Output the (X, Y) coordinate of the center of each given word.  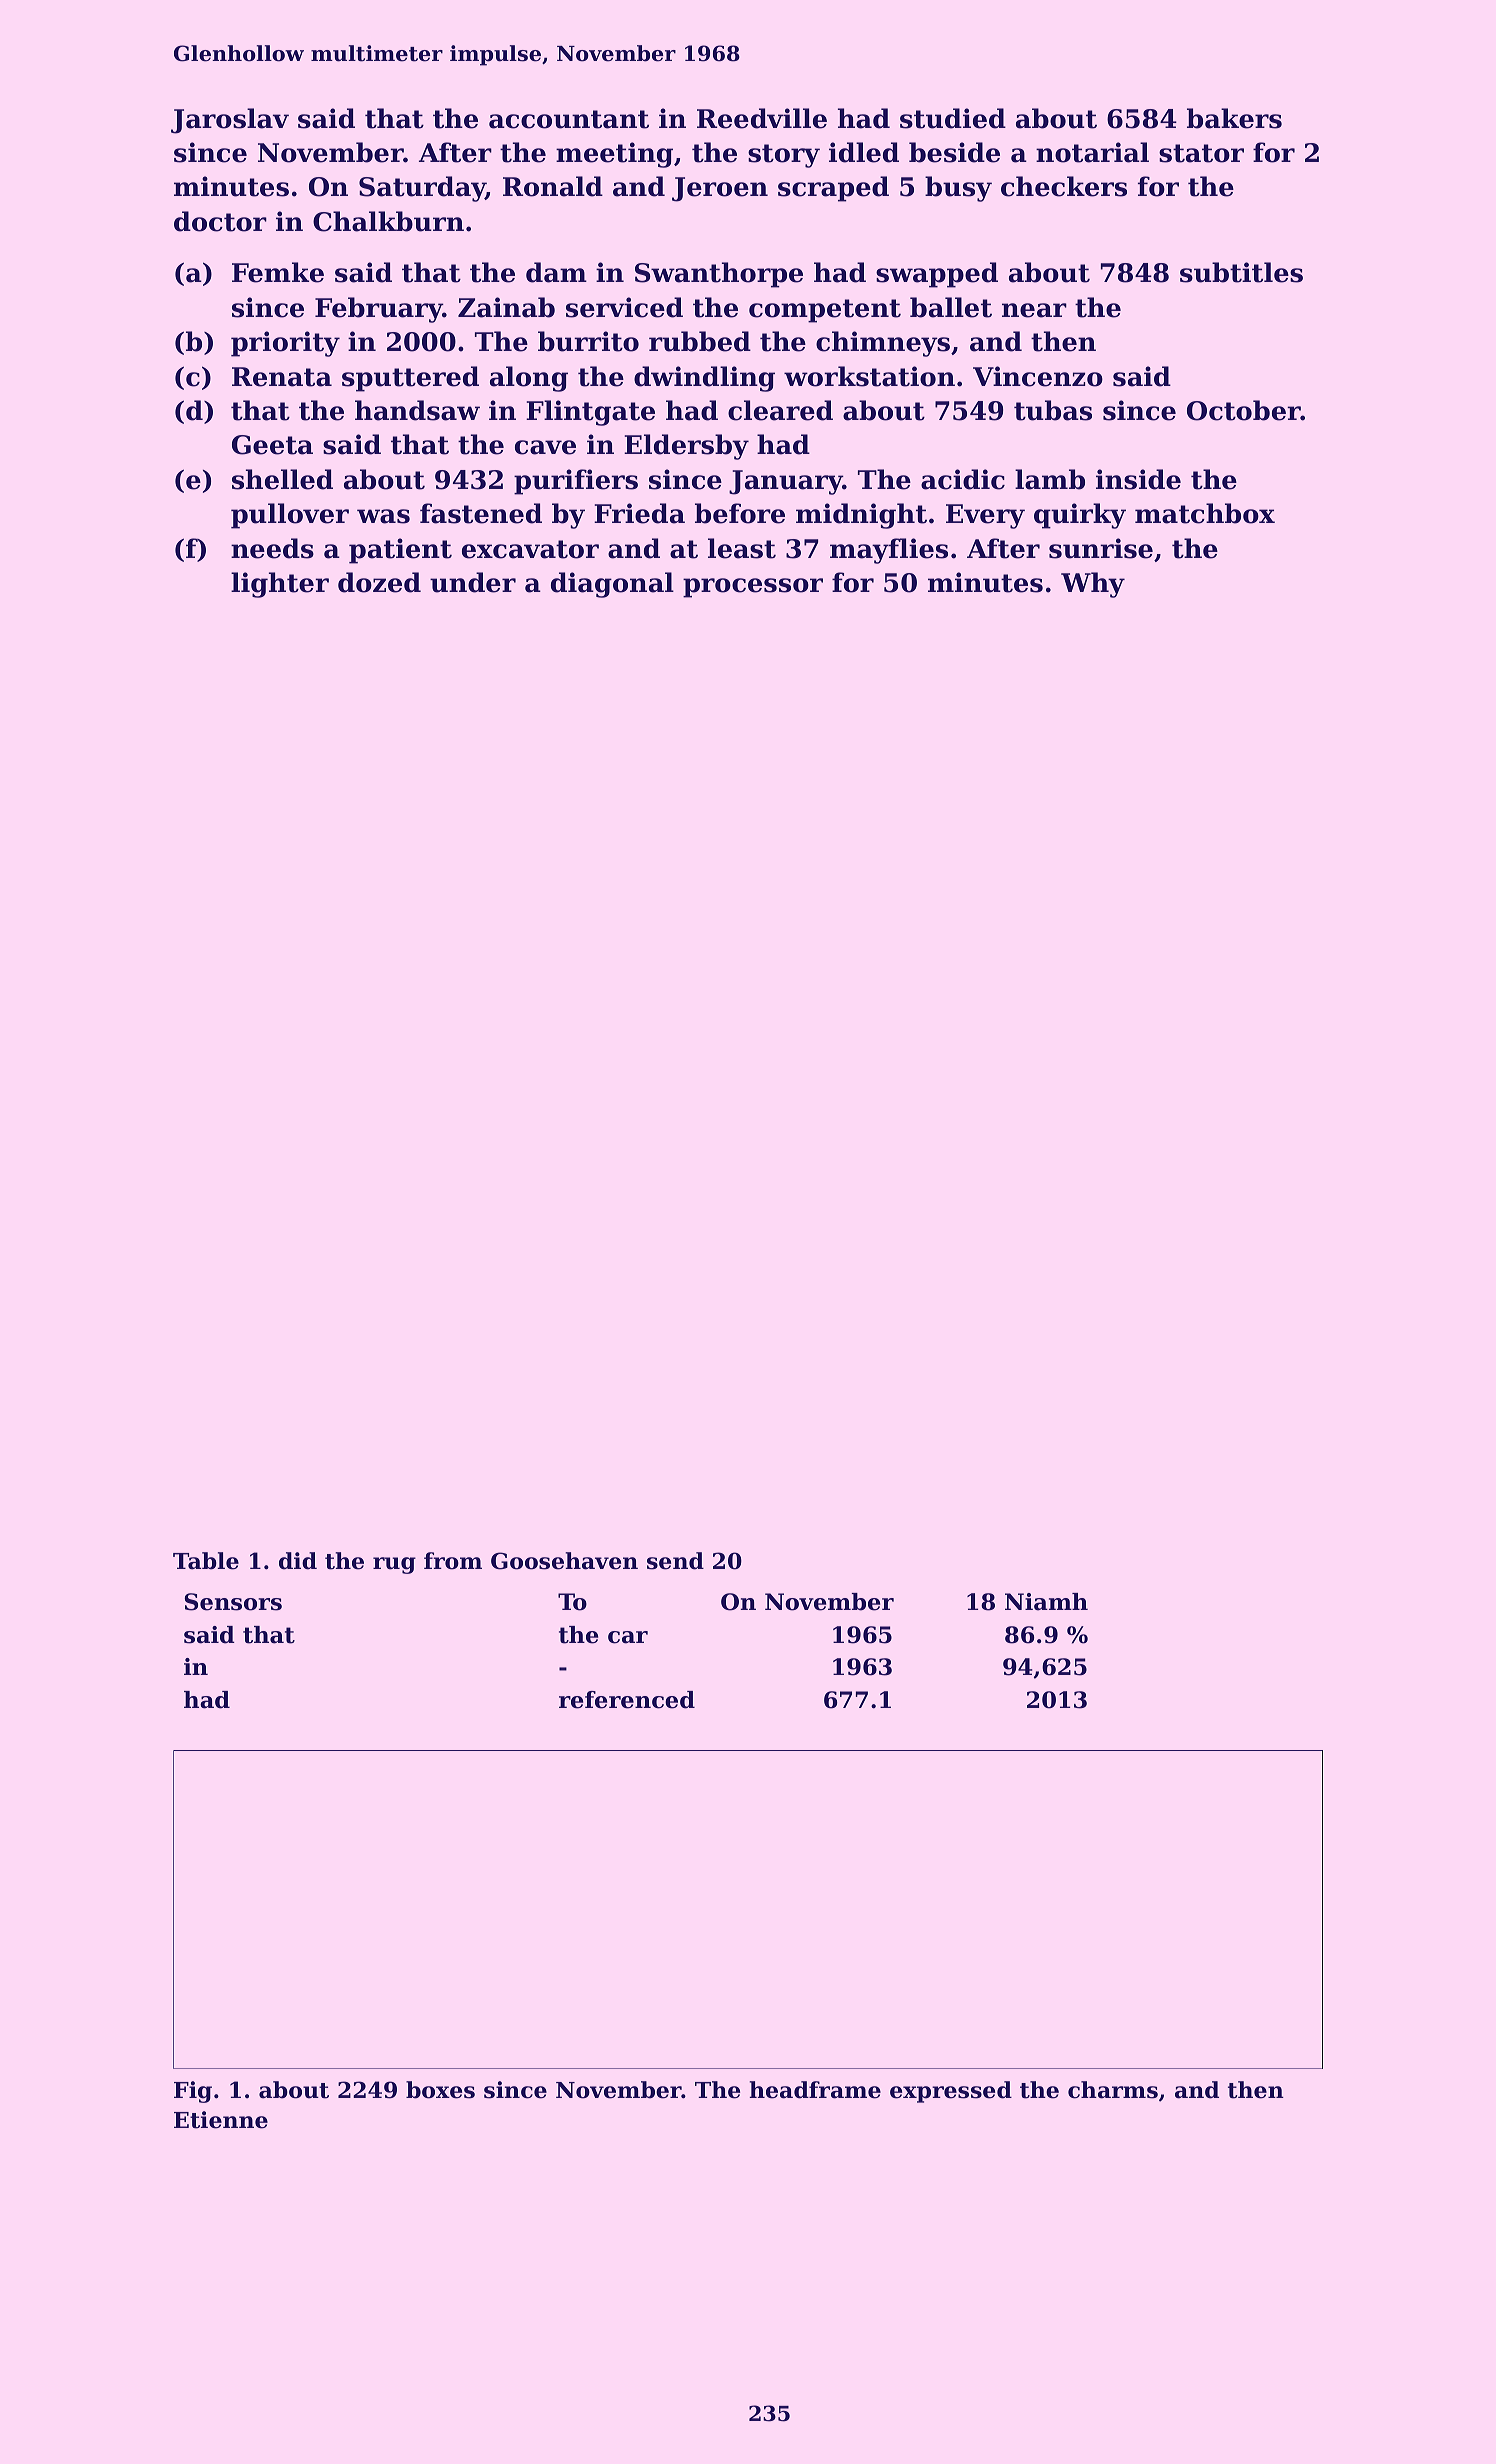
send (675, 1561)
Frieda (639, 513)
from (453, 1561)
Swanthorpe (719, 275)
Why (1093, 585)
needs (272, 548)
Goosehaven (564, 1561)
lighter (280, 585)
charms (1113, 2090)
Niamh (1046, 1602)
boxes (440, 2090)
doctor (220, 221)
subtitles (1241, 272)
